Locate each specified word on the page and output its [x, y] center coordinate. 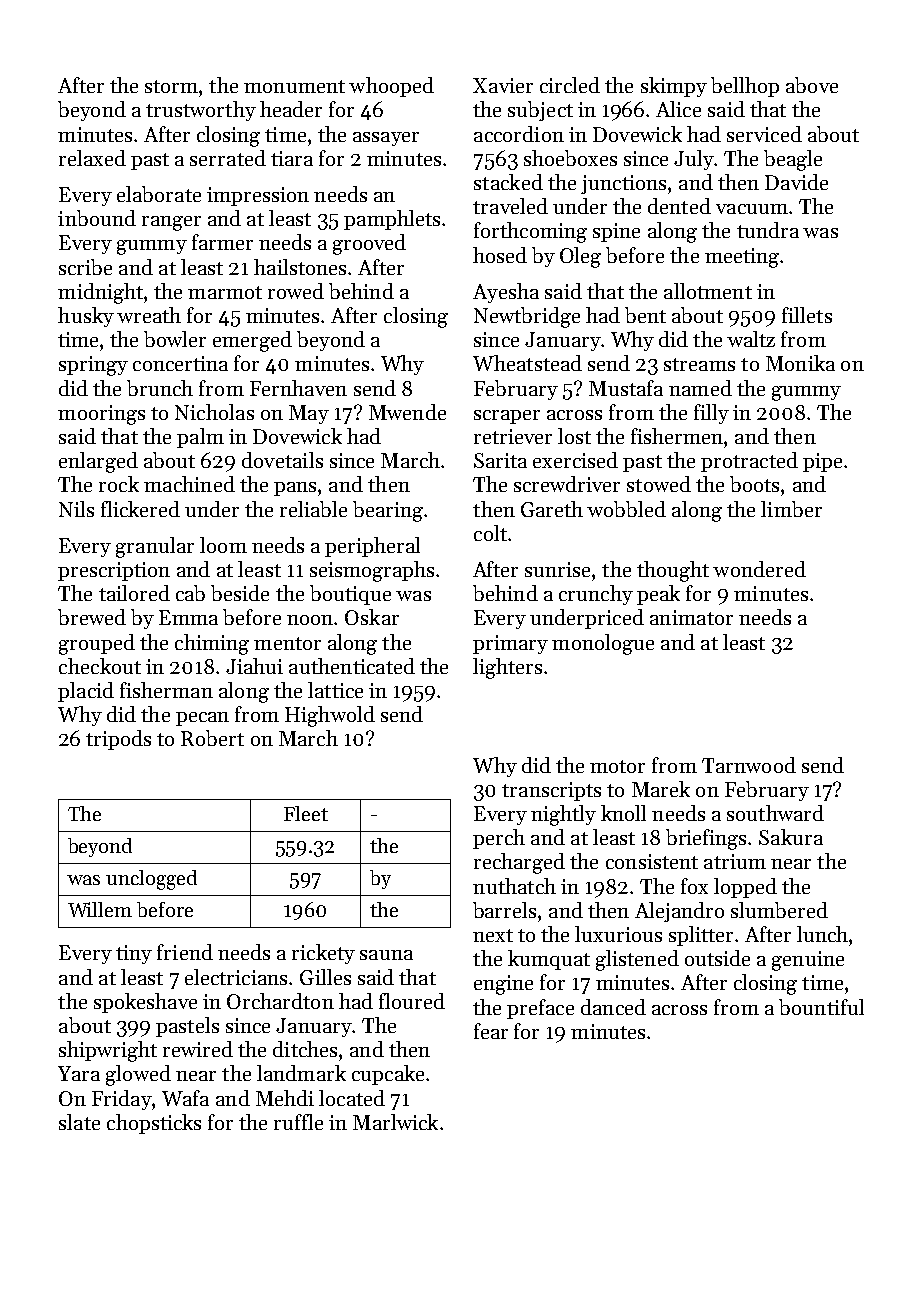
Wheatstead [527, 363]
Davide [796, 182]
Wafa [185, 1098]
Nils [76, 509]
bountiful [821, 1007]
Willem [100, 909]
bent [645, 315]
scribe [85, 267]
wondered [759, 569]
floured [412, 1001]
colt [490, 533]
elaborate [159, 194]
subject [540, 111]
